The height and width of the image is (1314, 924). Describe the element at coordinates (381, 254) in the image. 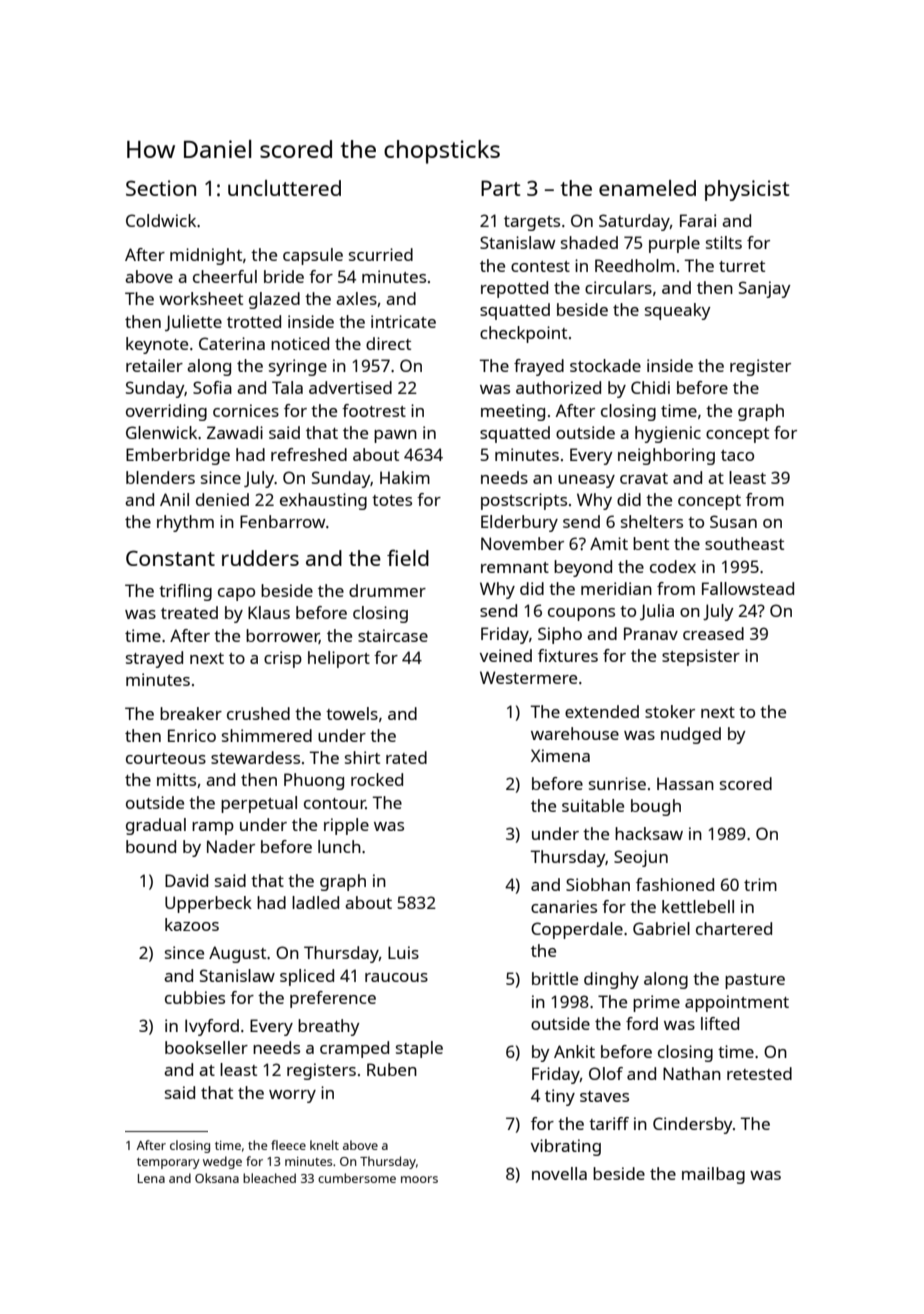

I see `scurried` at that location.
